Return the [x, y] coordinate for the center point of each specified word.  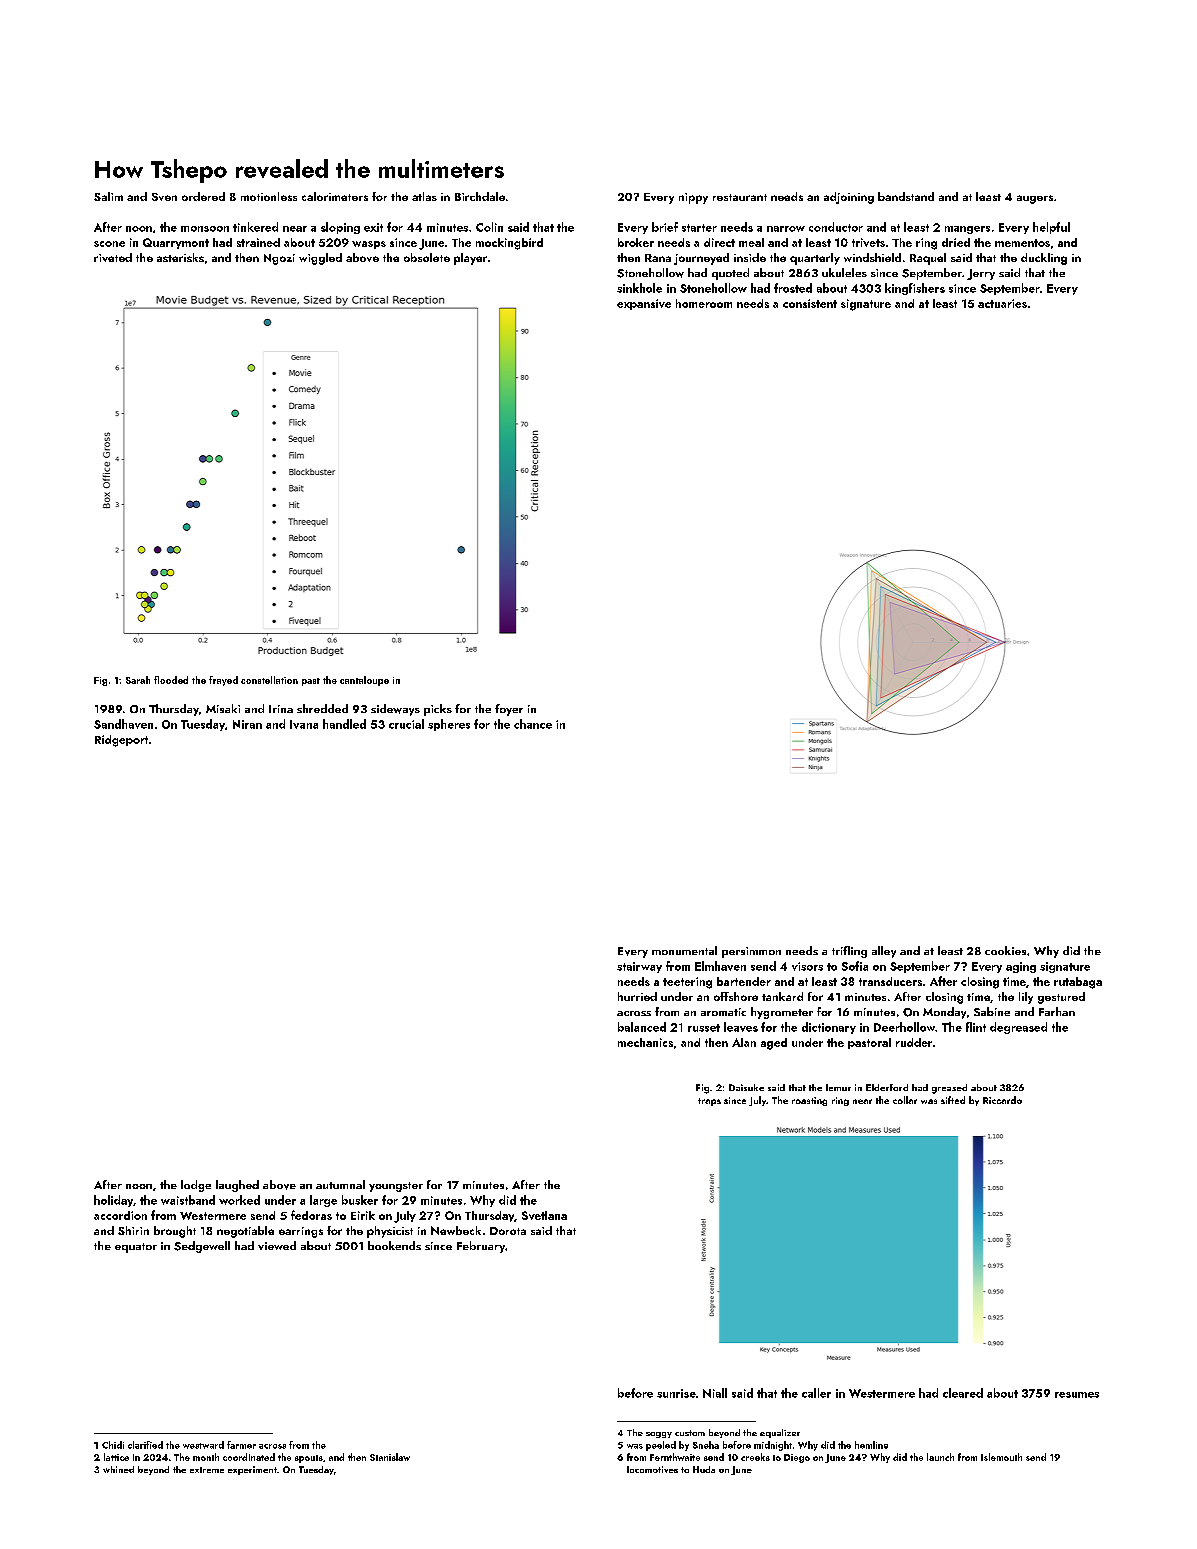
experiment [252, 1470]
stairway [639, 967]
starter [699, 228]
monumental [684, 950]
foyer [509, 710]
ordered [203, 196]
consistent [810, 303]
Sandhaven [123, 724]
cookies [1005, 950]
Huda [704, 1469]
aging [1021, 967]
